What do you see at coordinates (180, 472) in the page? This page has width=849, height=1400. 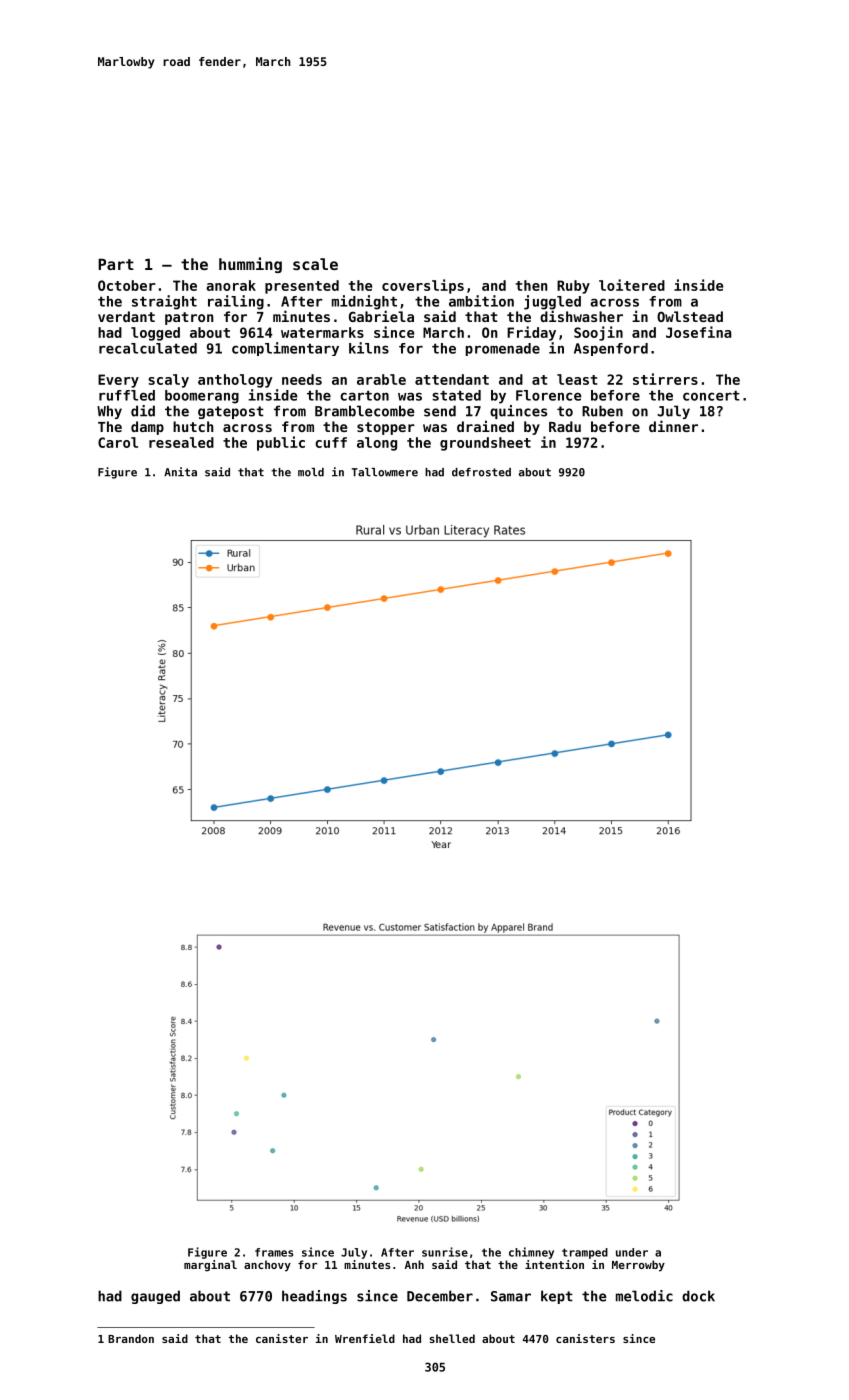 I see `Anita` at bounding box center [180, 472].
